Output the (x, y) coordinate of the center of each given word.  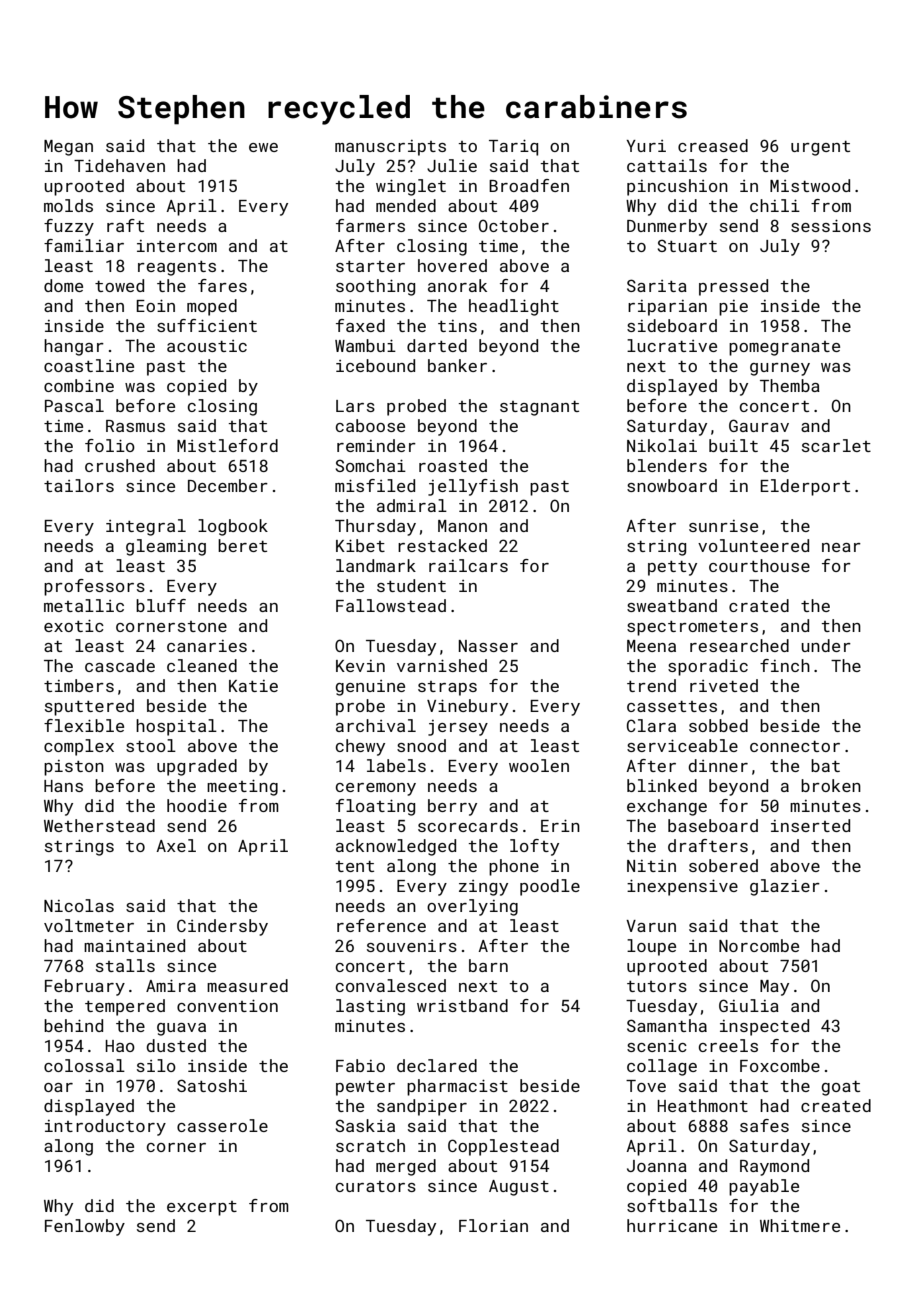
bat (825, 765)
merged (406, 1167)
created (836, 1105)
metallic (84, 605)
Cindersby (222, 927)
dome (63, 285)
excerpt (202, 1208)
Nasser (488, 646)
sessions (831, 226)
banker (457, 365)
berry (452, 807)
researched (739, 645)
